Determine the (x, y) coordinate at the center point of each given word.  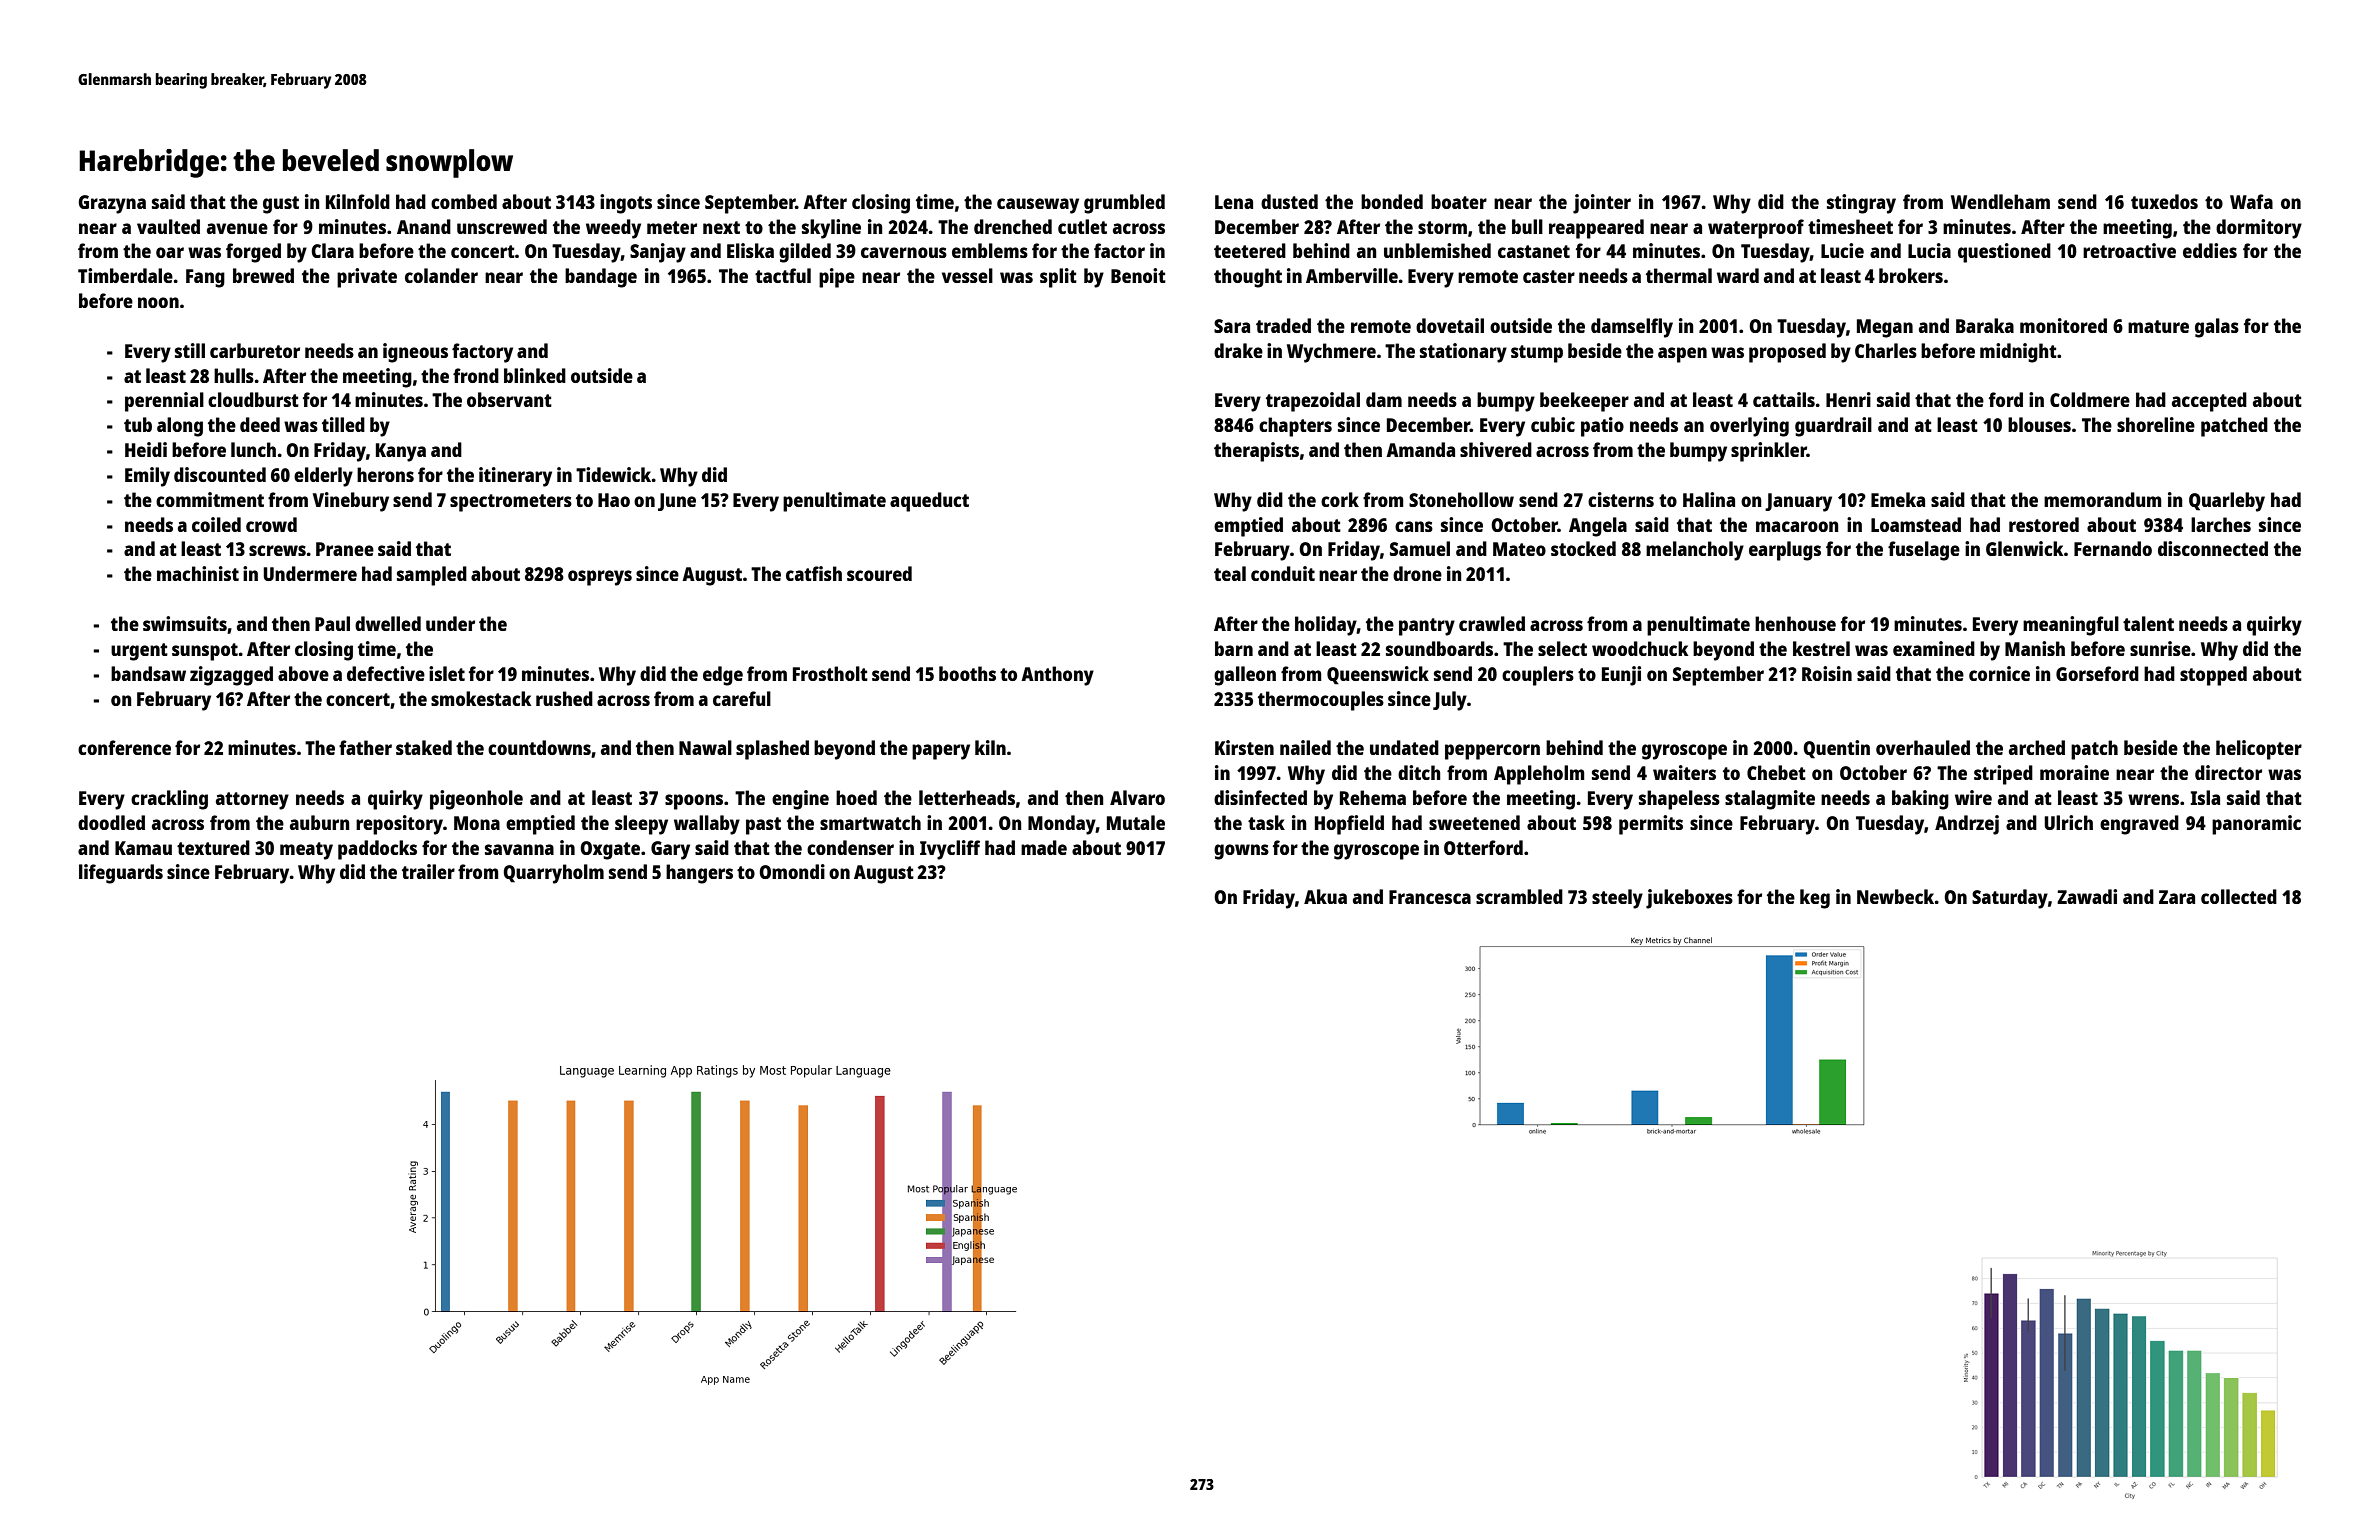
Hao (614, 500)
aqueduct (929, 502)
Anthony (1057, 676)
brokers (1911, 275)
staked (424, 747)
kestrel (1821, 648)
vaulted (168, 226)
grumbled (1124, 204)
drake (1238, 350)
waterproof (1756, 229)
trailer (428, 871)
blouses (2039, 424)
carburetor (255, 350)
